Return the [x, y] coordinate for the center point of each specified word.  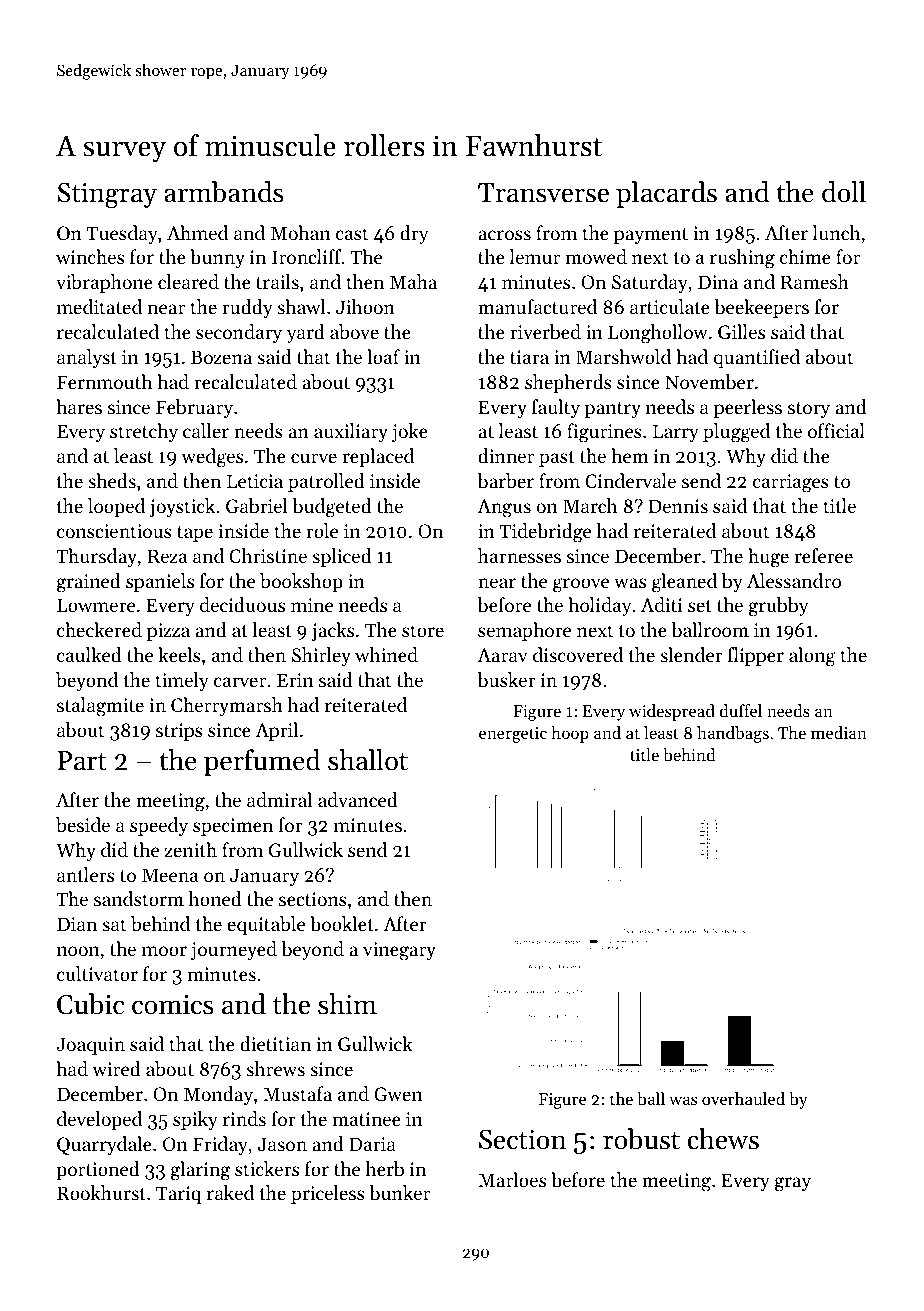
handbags [733, 734]
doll [844, 192]
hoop [570, 734]
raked [230, 1192]
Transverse [543, 193]
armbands [224, 192]
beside [83, 825]
